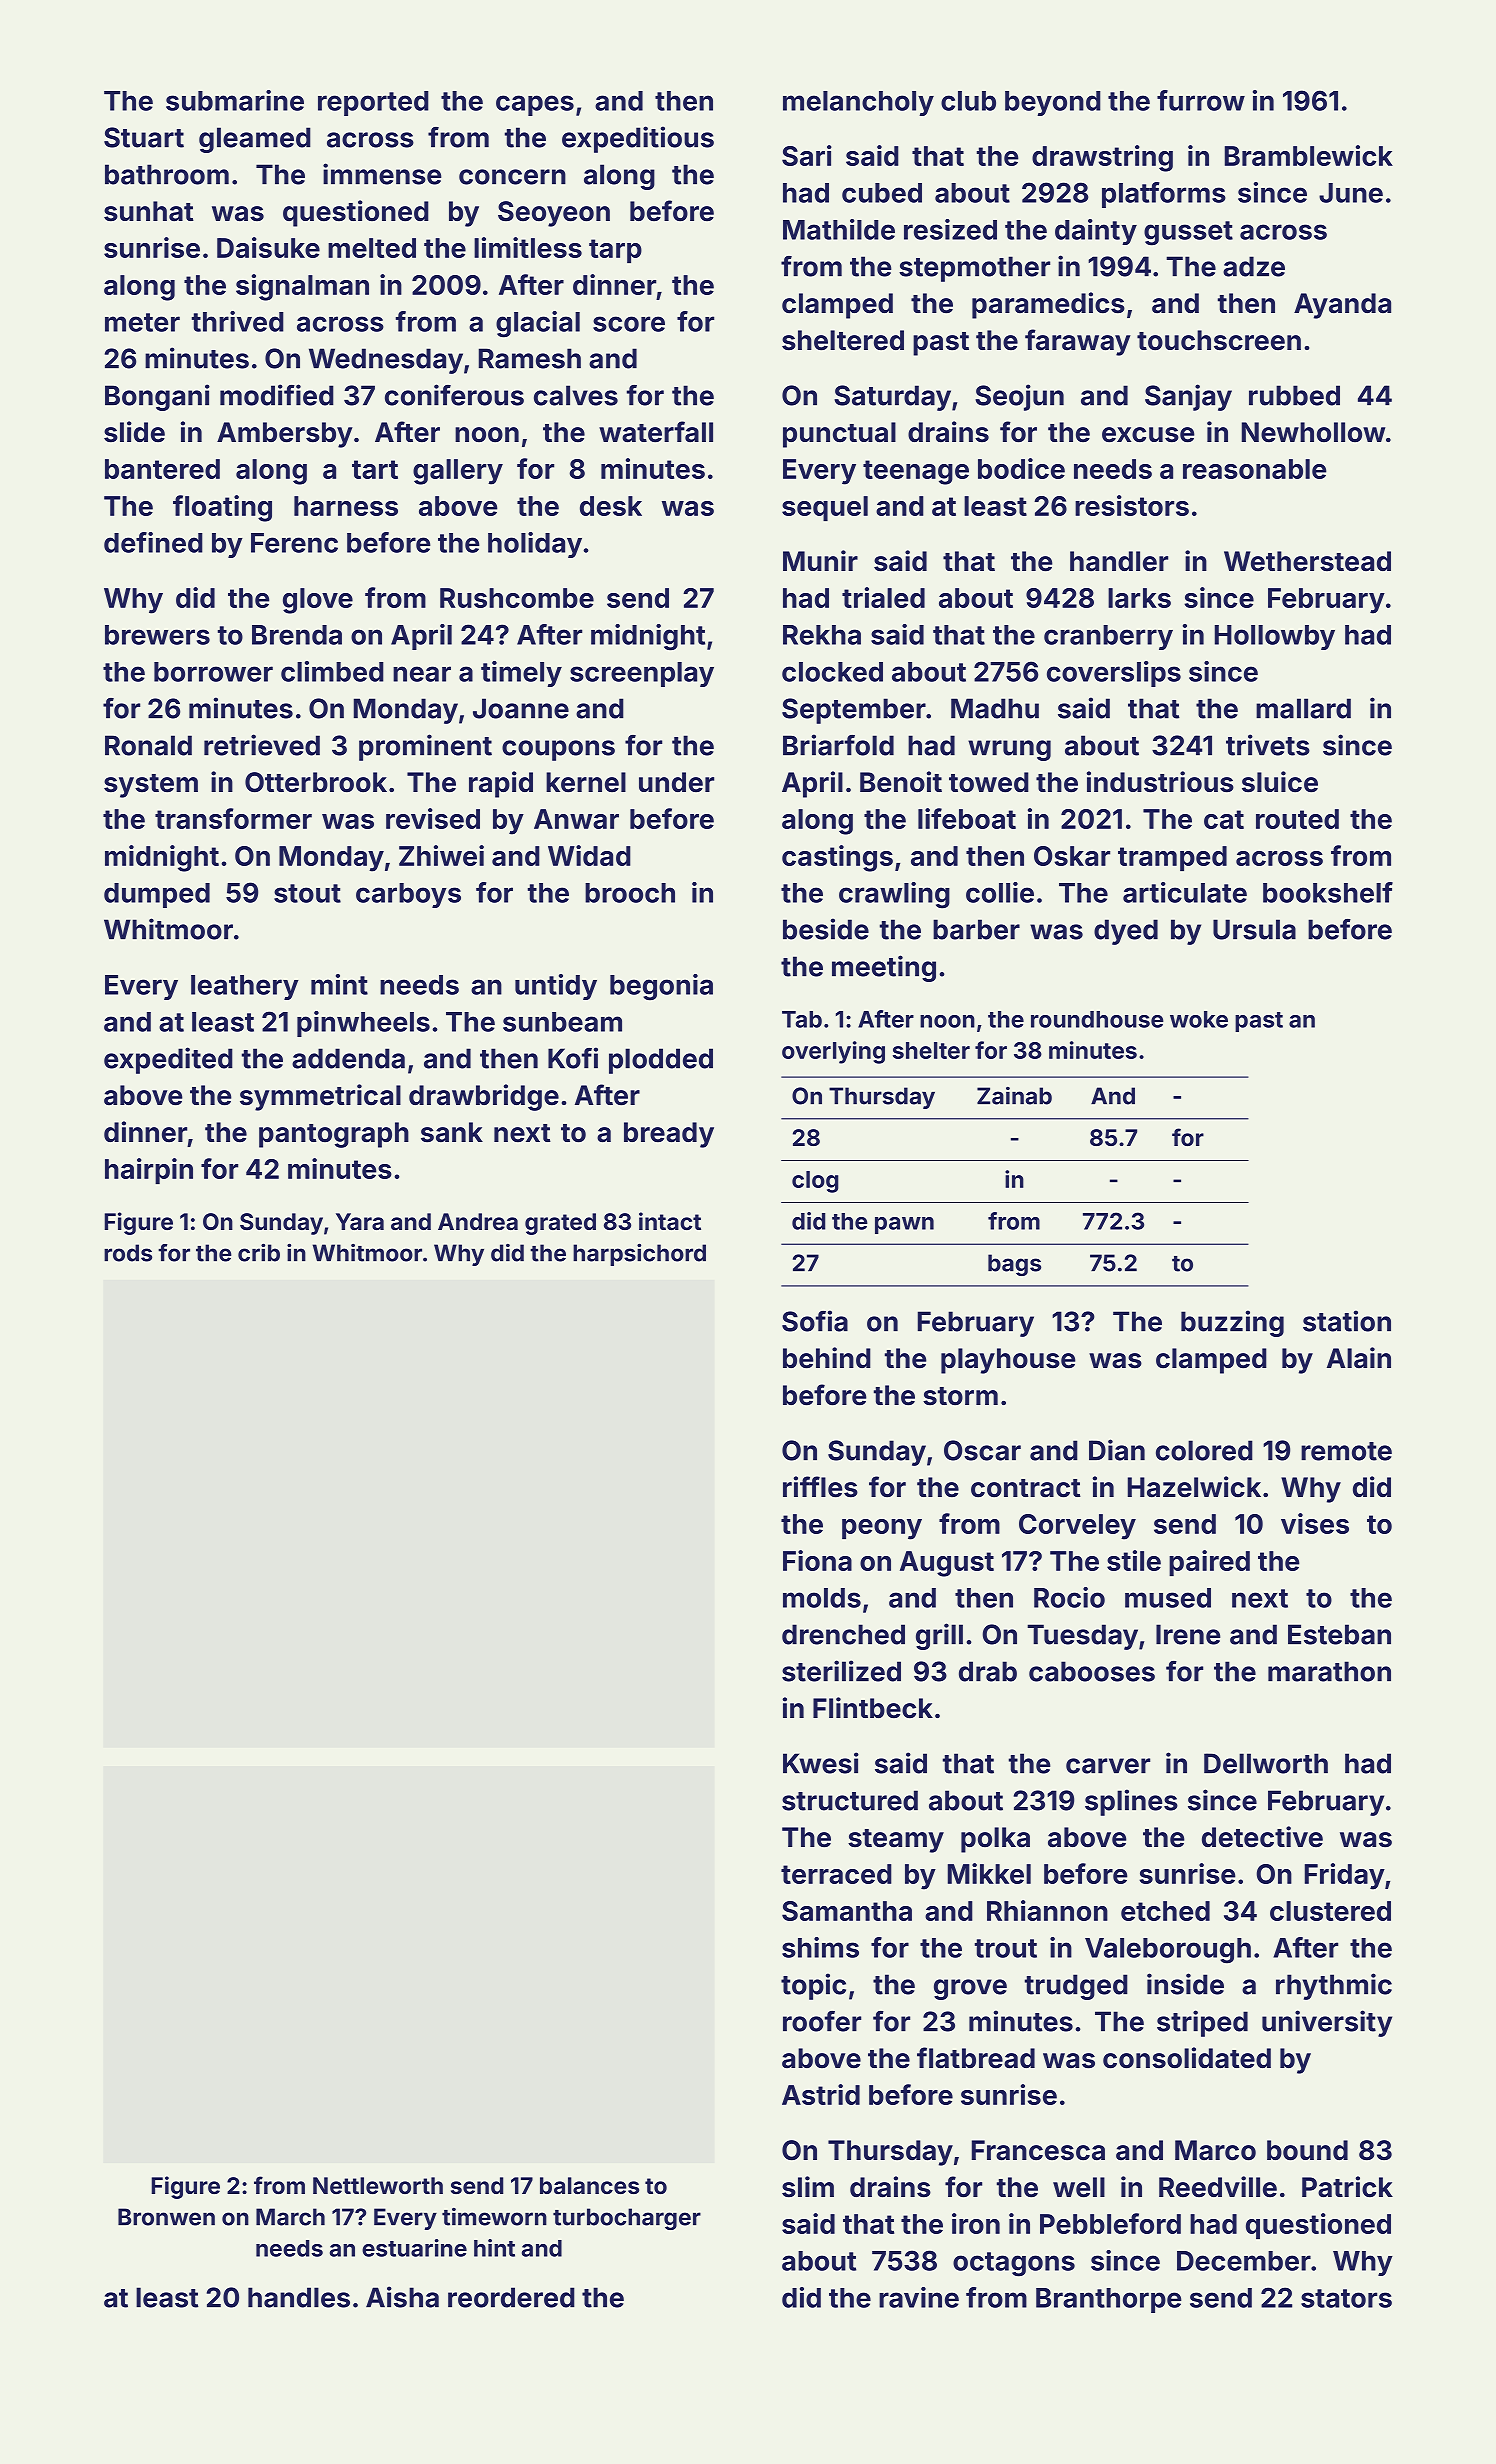 This screenshot has height=2464, width=1496. I want to click on March, so click(290, 2217).
